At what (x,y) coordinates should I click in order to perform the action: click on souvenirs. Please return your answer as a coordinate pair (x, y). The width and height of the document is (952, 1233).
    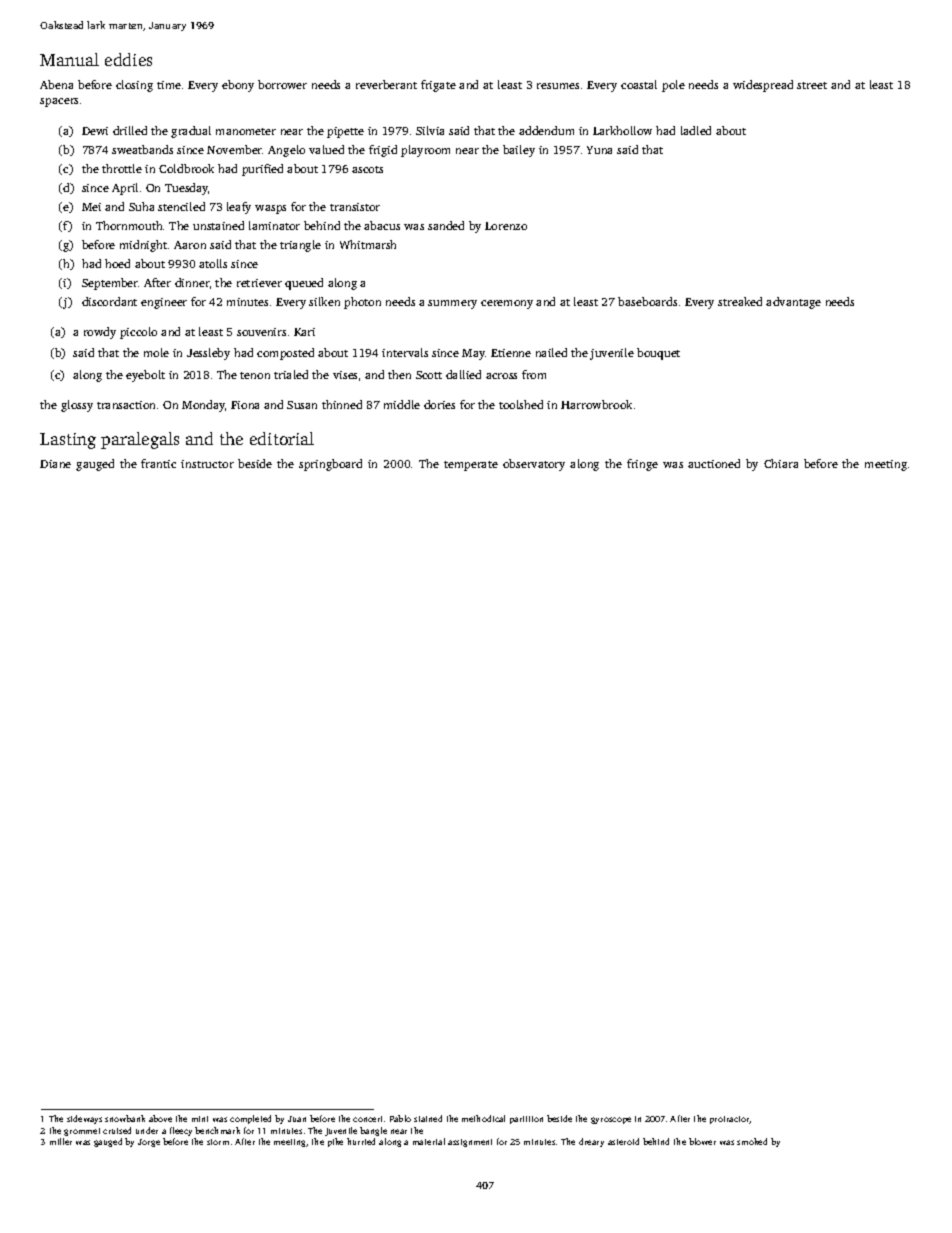
    Looking at the image, I should click on (261, 332).
